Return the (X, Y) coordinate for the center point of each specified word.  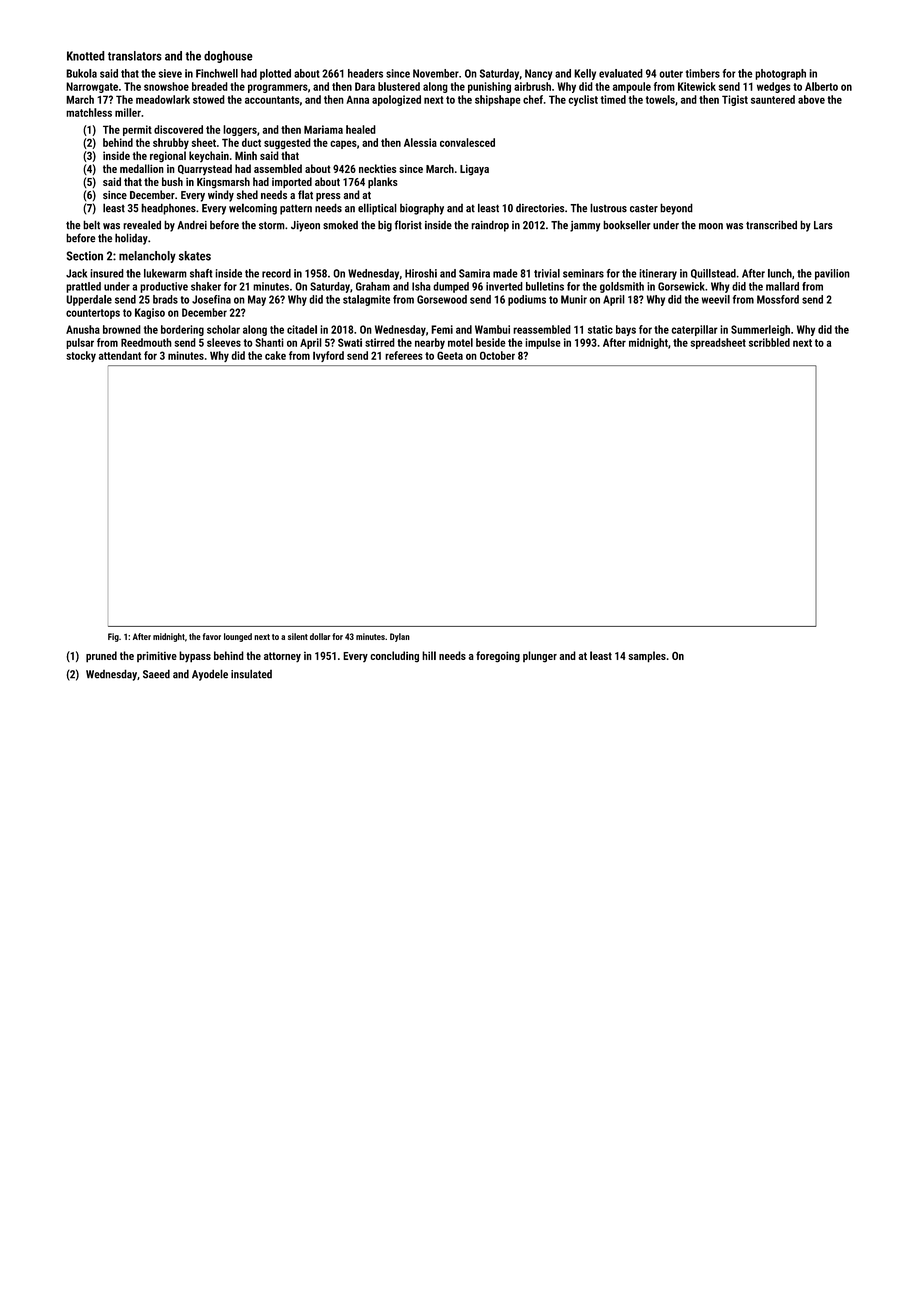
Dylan (400, 637)
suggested (287, 143)
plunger (540, 657)
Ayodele (210, 675)
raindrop (490, 226)
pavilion (832, 274)
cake (275, 355)
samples (647, 657)
